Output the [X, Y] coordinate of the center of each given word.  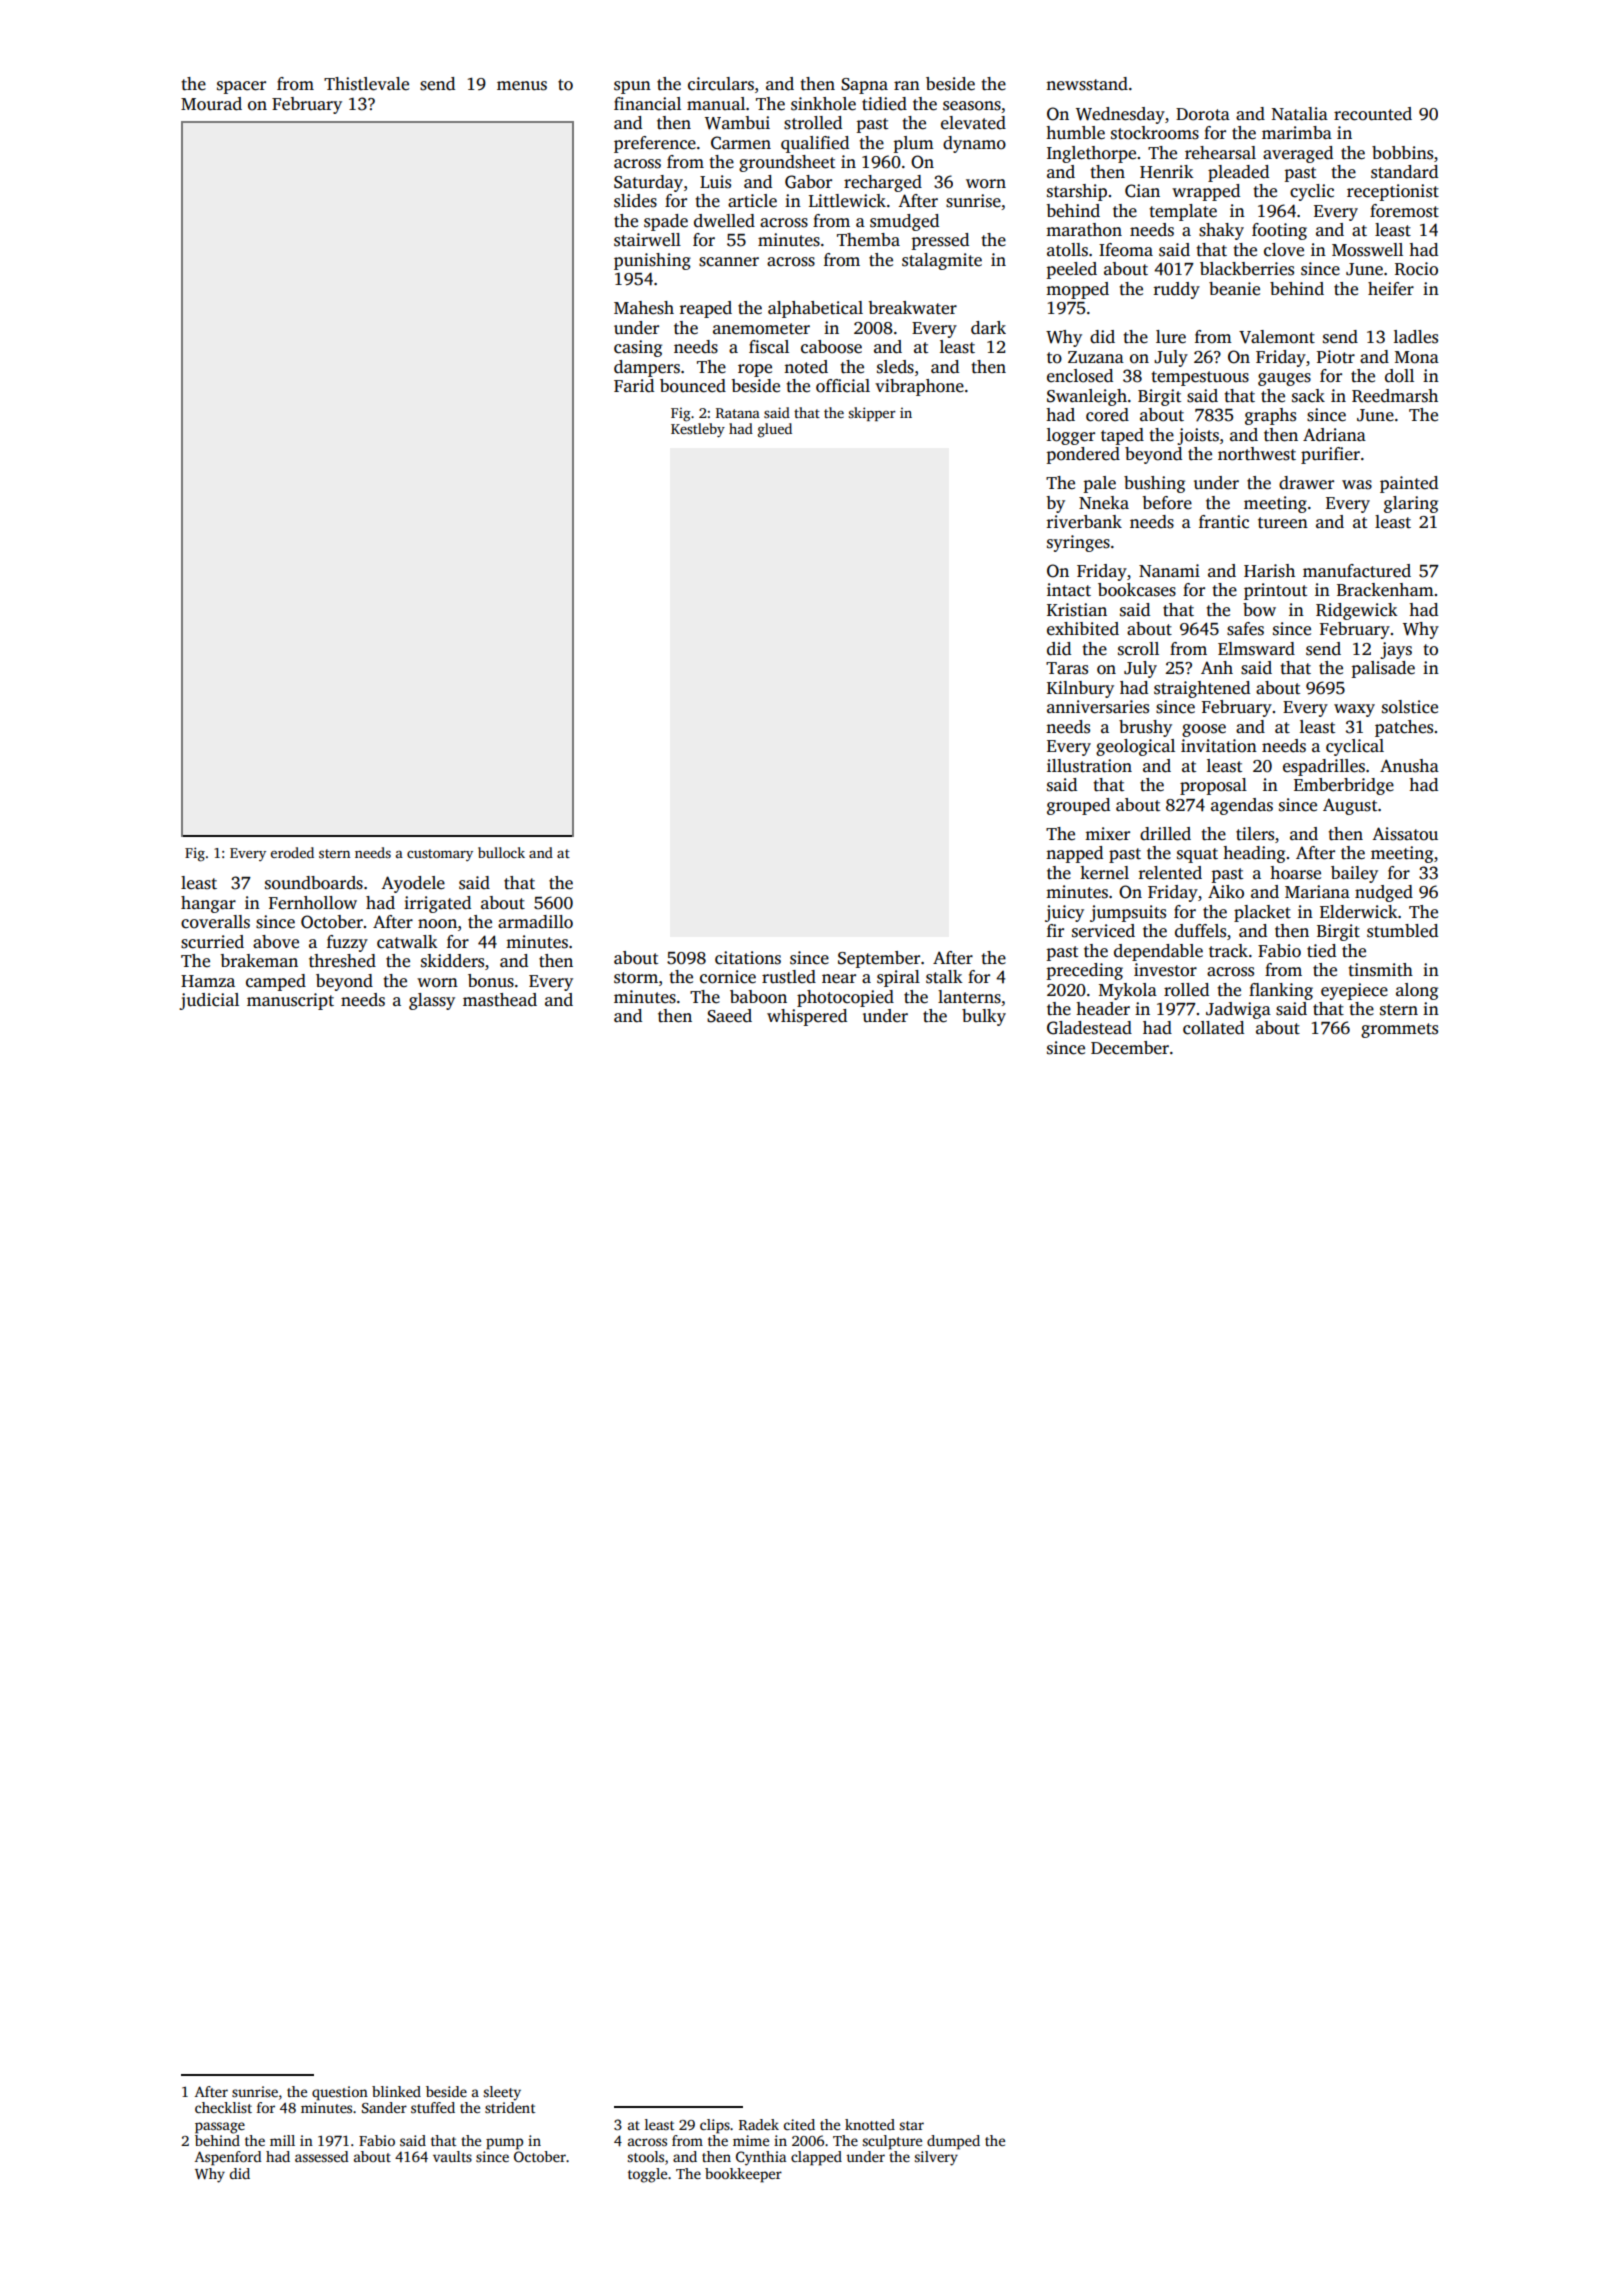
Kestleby [698, 430]
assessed [322, 2156]
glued [775, 430]
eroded [292, 852]
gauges [1284, 379]
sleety [502, 2093]
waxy [1354, 710]
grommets [1399, 1030]
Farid [634, 386]
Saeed [729, 1016]
